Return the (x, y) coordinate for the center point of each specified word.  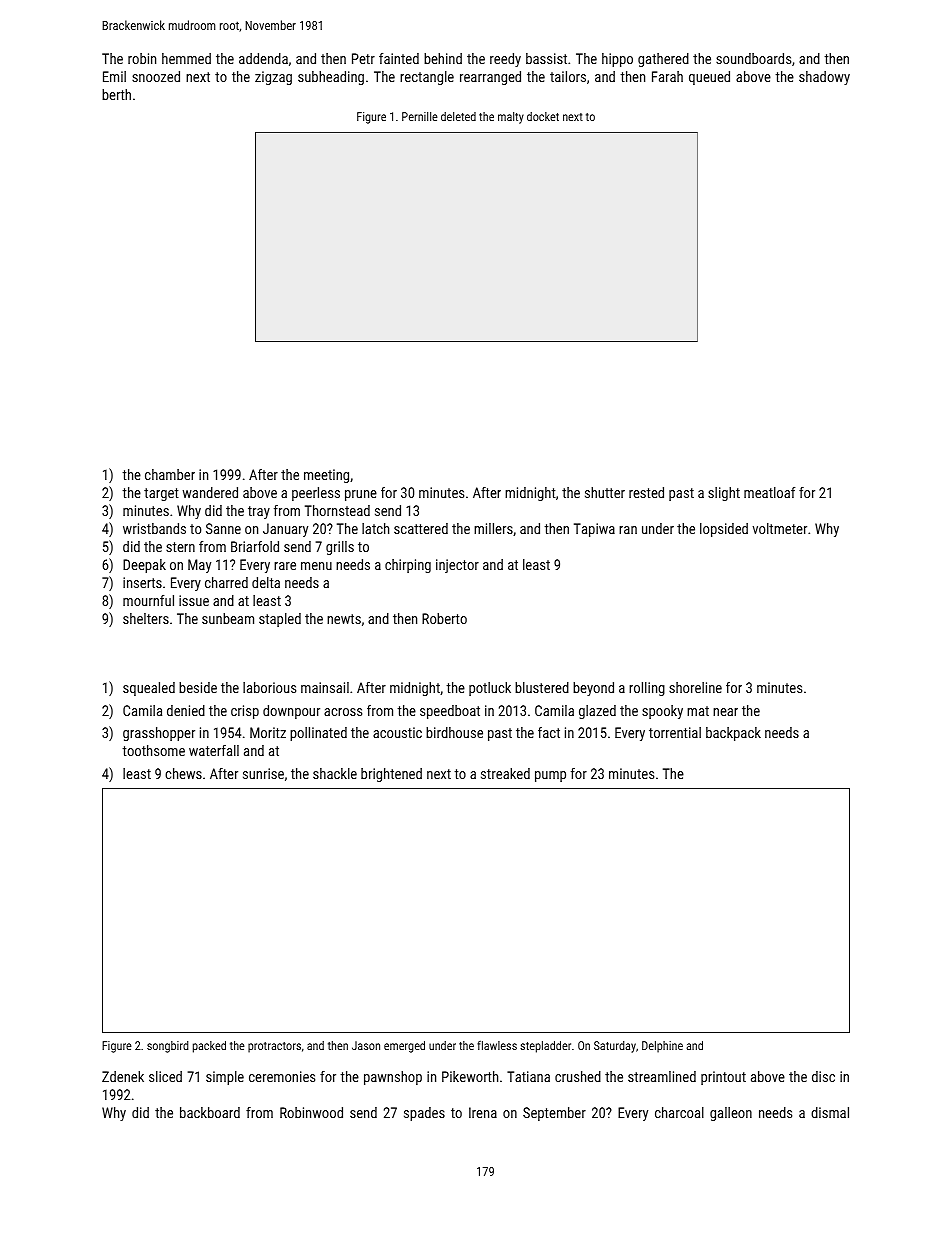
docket (543, 116)
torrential (675, 732)
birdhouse (454, 732)
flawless (497, 1045)
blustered (542, 687)
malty (511, 118)
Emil (114, 76)
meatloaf (769, 492)
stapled (280, 620)
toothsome (153, 750)
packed (209, 1047)
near (725, 712)
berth (116, 94)
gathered (663, 60)
